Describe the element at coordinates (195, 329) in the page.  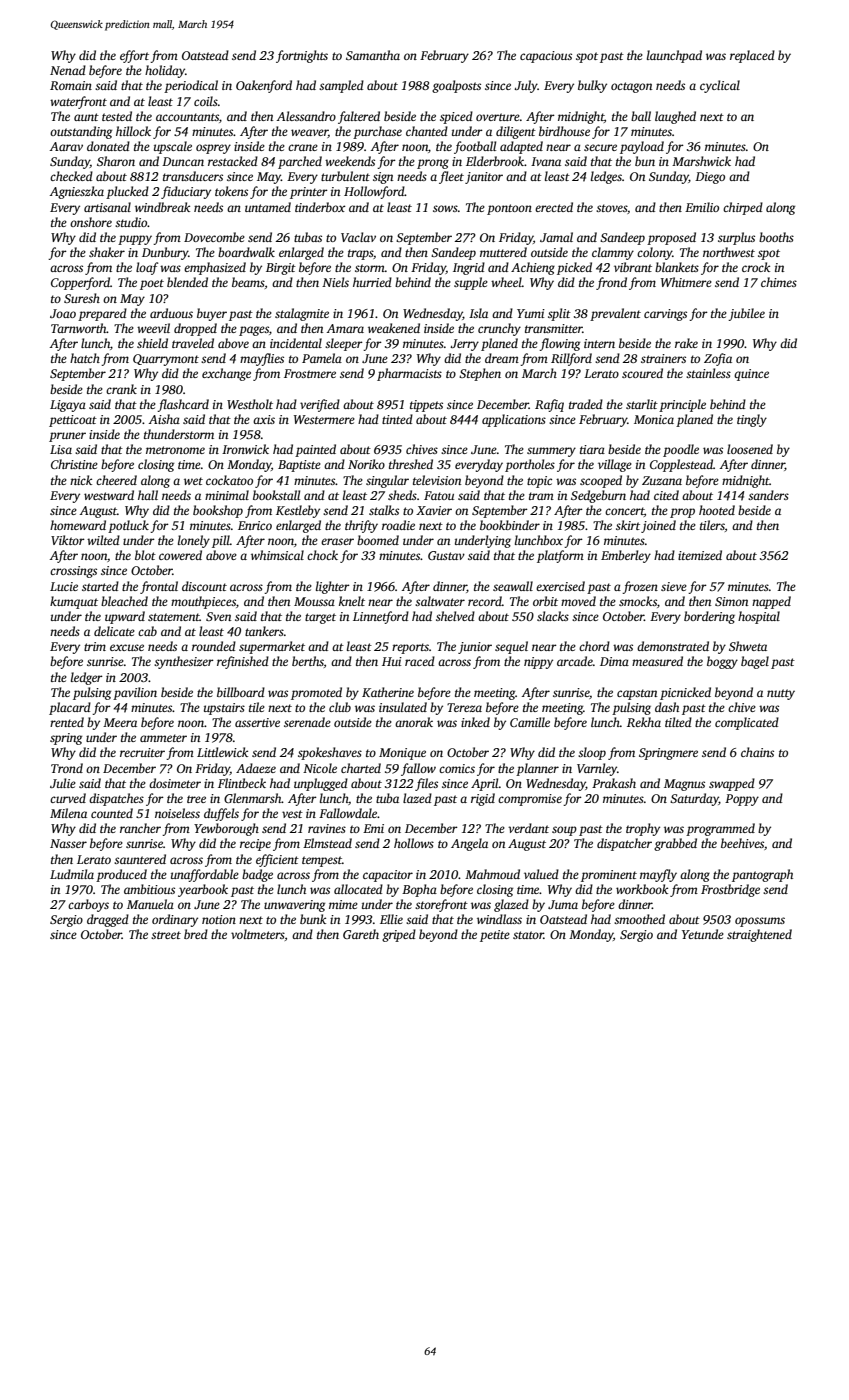
I see `dropped` at that location.
